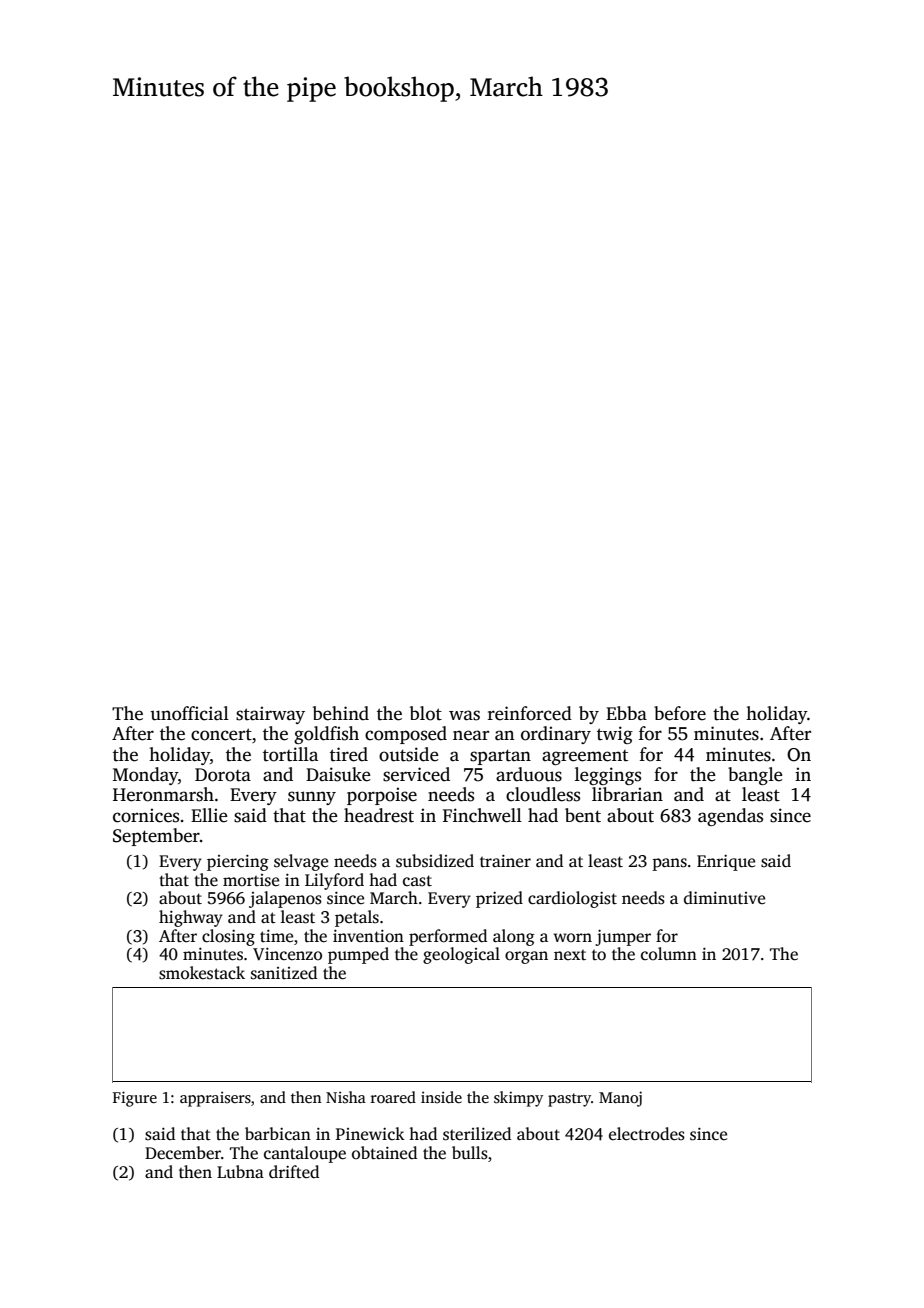 The width and height of the page is (924, 1308). Describe the element at coordinates (190, 713) in the page. I see `unofficial` at that location.
